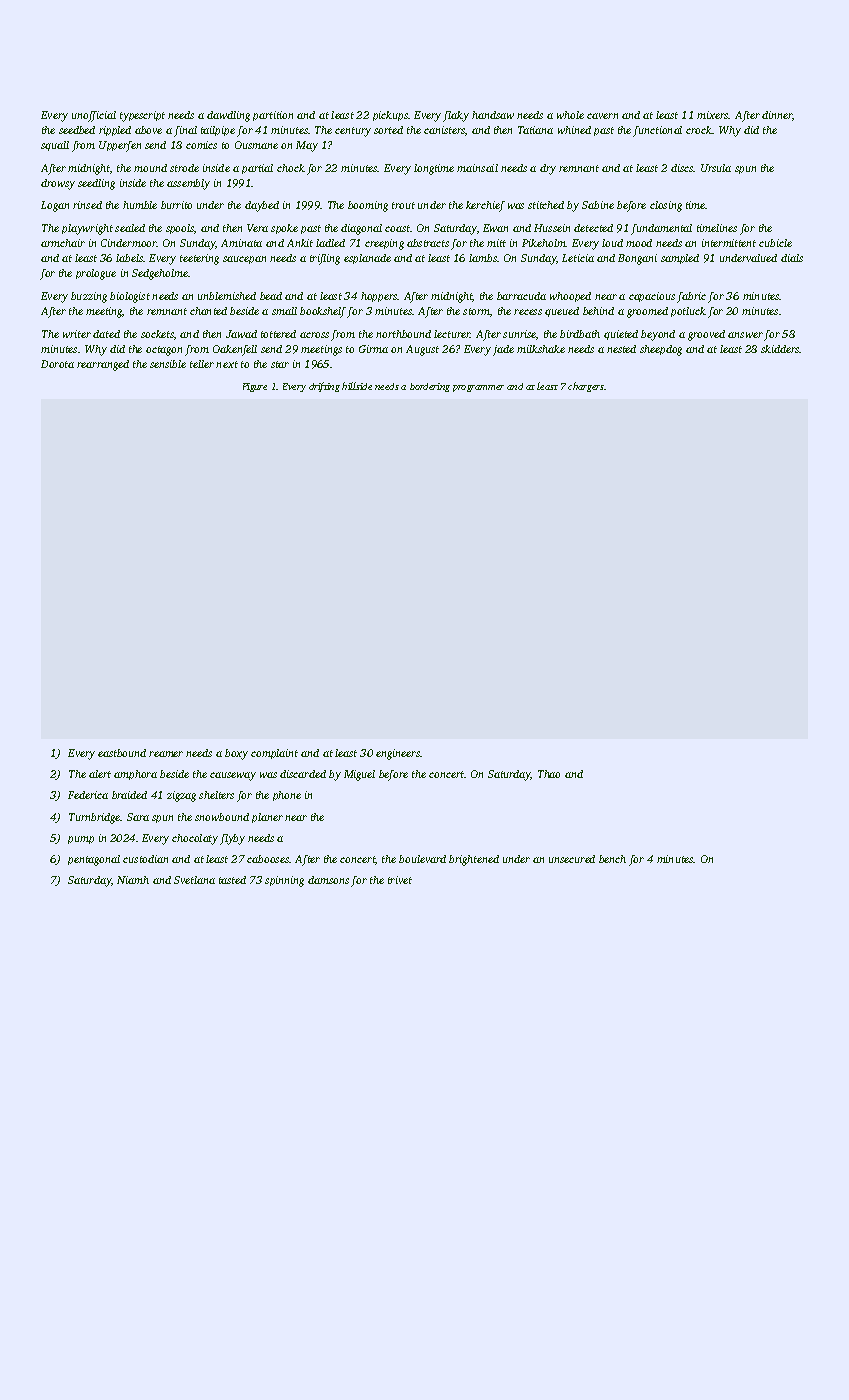 The height and width of the screenshot is (1400, 849). Describe the element at coordinates (181, 796) in the screenshot. I see `zigzag` at that location.
